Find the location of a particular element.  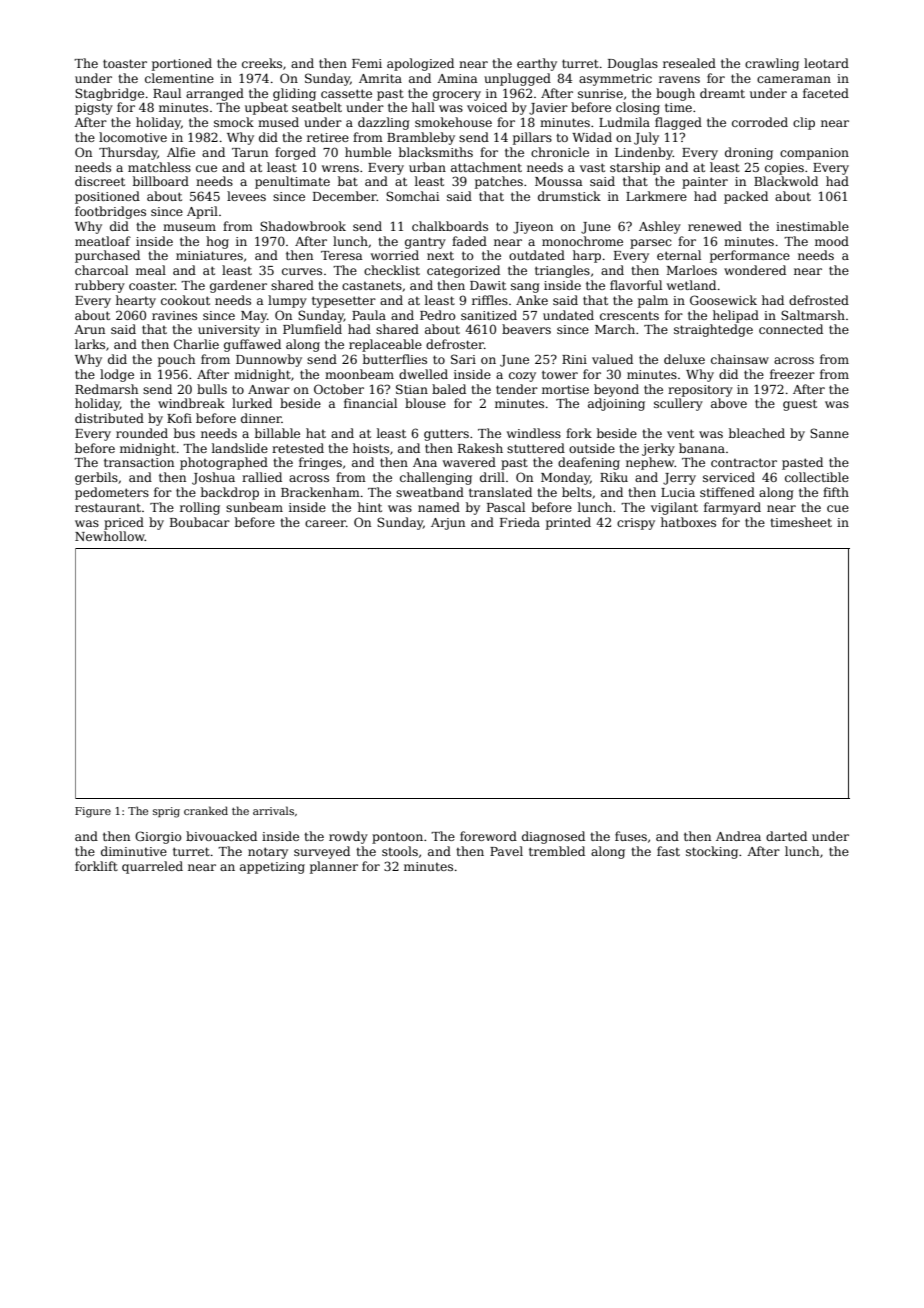

Femi is located at coordinates (367, 63).
